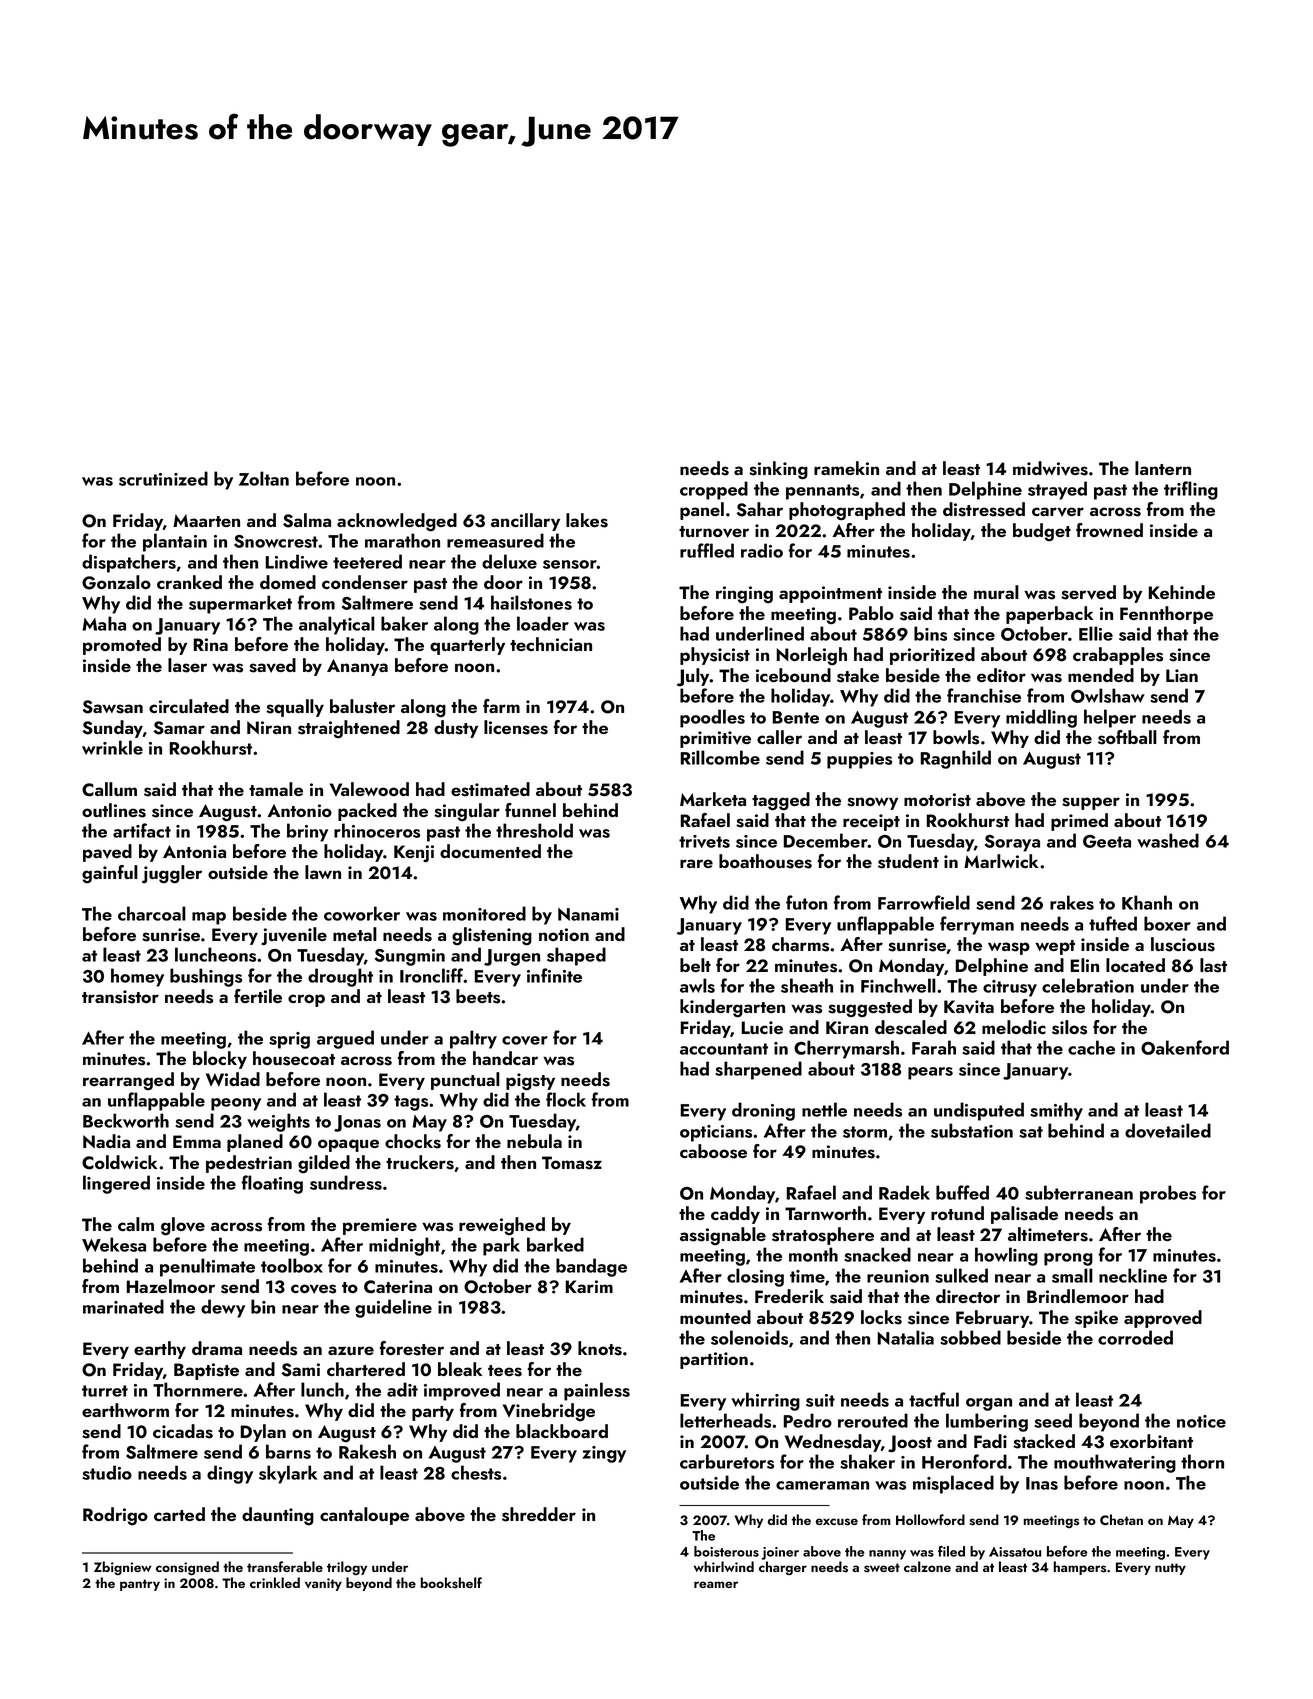  What do you see at coordinates (294, 936) in the document?
I see `juvenile` at bounding box center [294, 936].
